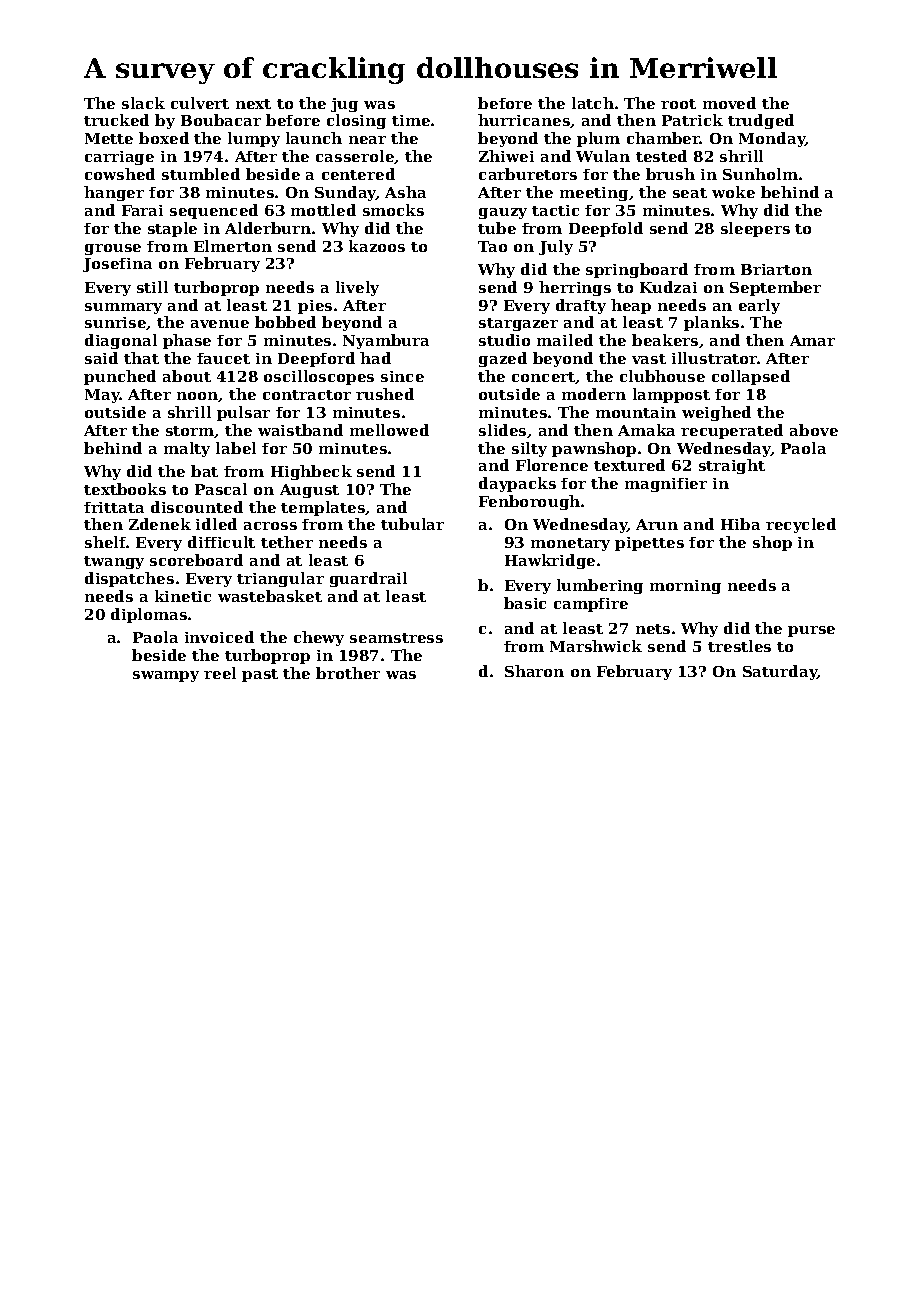 The width and height of the screenshot is (924, 1308). Describe the element at coordinates (187, 449) in the screenshot. I see `malty` at that location.
